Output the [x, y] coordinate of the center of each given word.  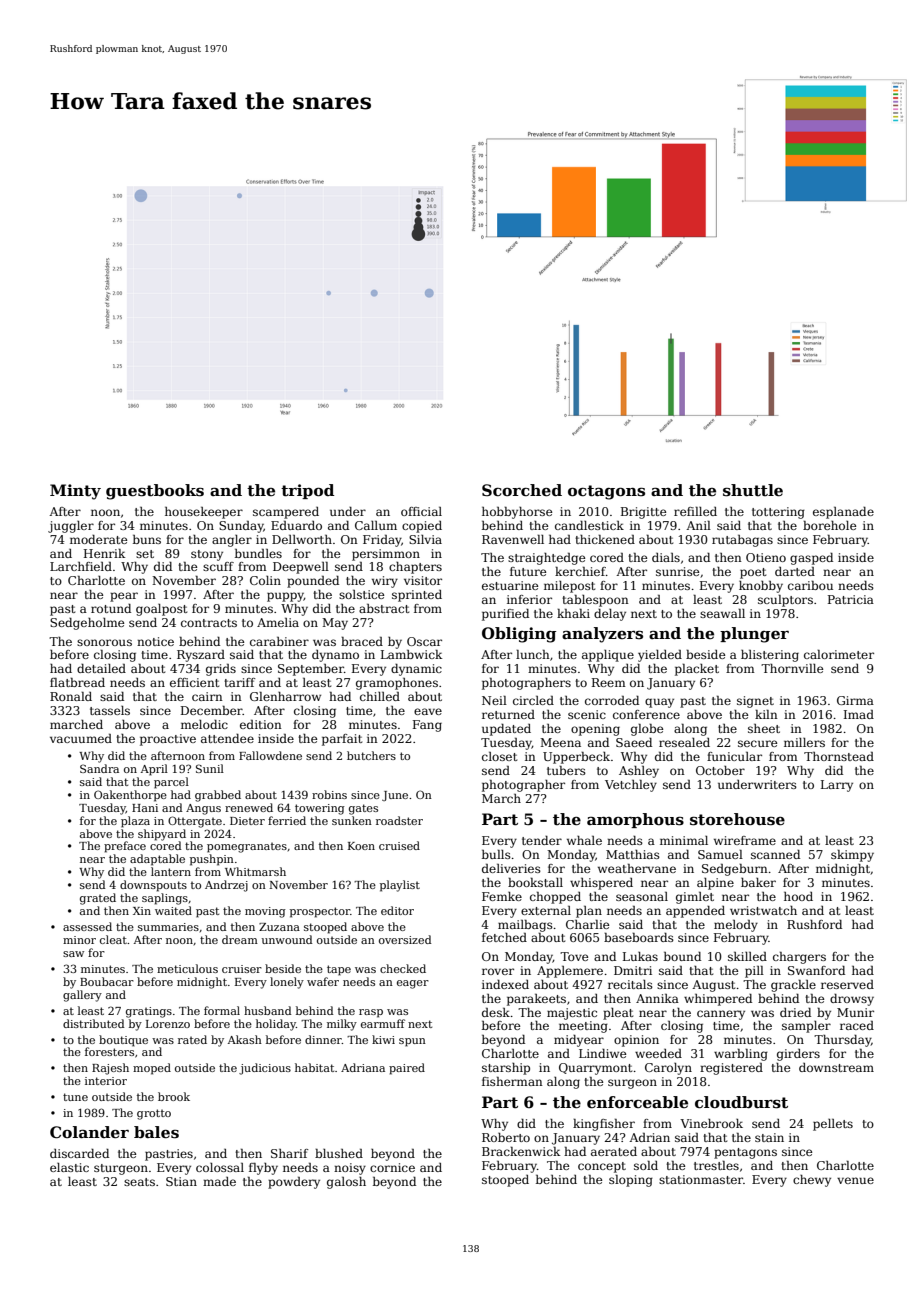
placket [697, 670]
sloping [631, 1181]
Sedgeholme [87, 624]
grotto [154, 1114]
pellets [833, 1125]
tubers [566, 770]
